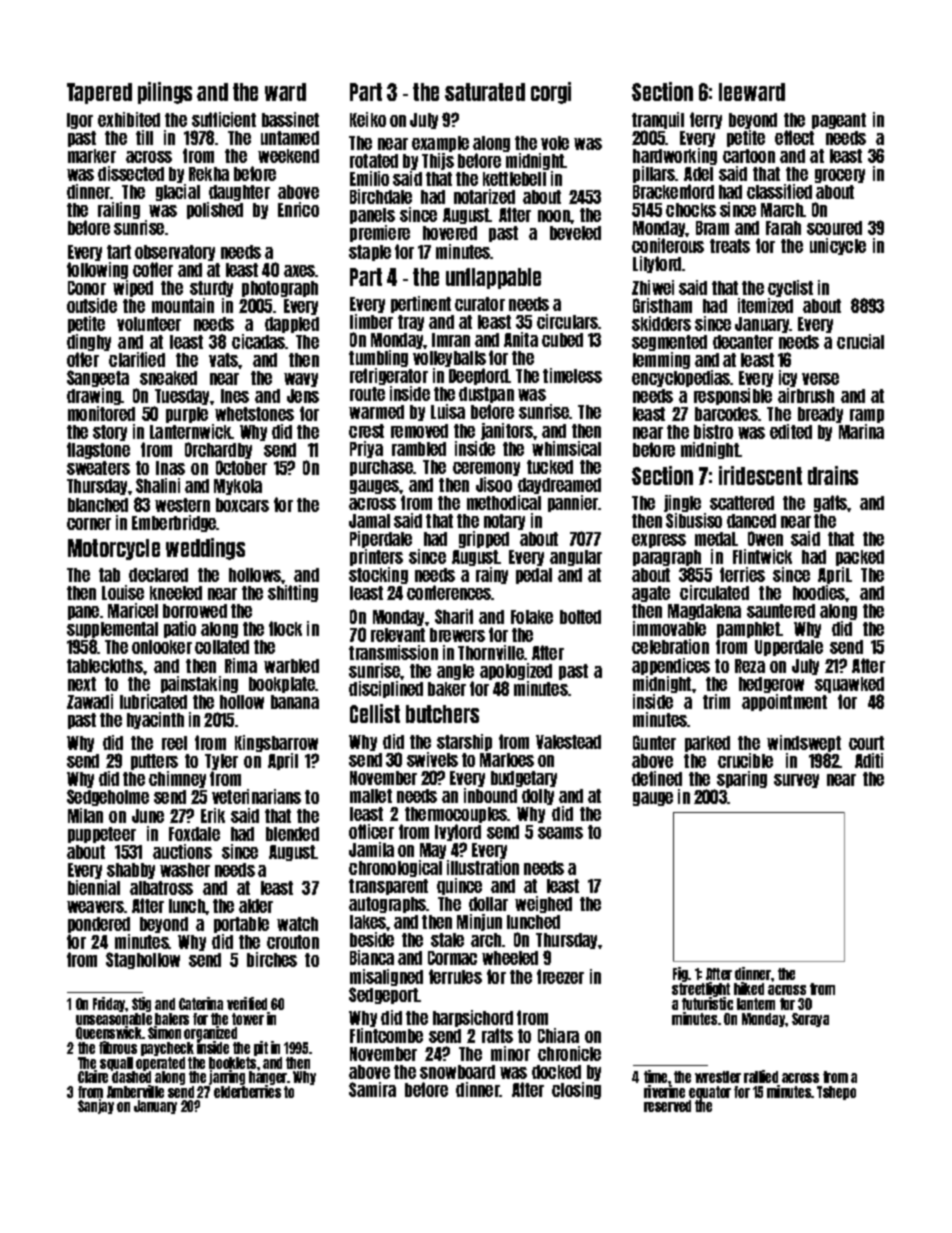 The height and width of the image is (1233, 952). Describe the element at coordinates (576, 1090) in the image. I see `closing` at that location.
